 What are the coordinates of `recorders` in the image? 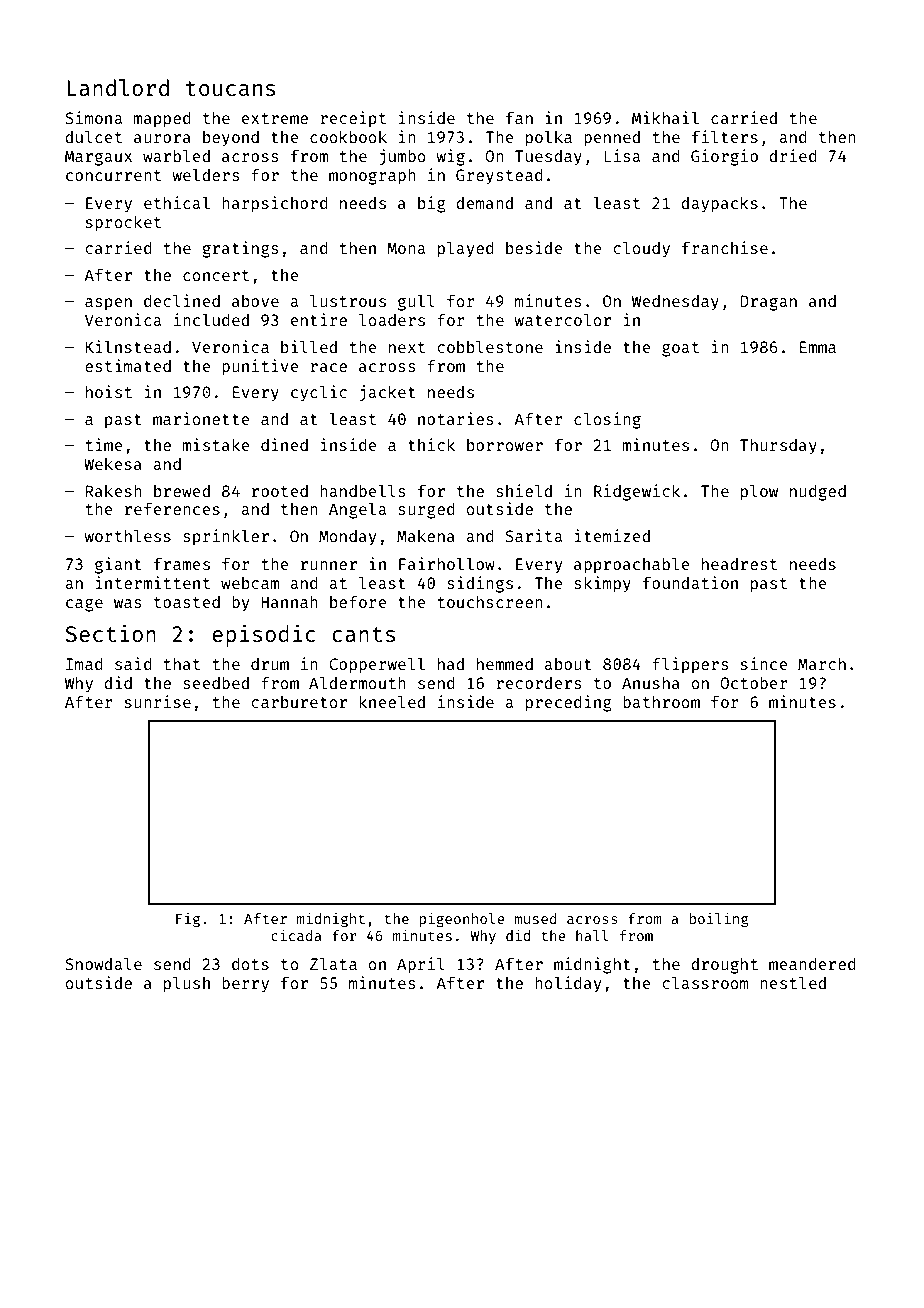 It's located at (538, 683).
